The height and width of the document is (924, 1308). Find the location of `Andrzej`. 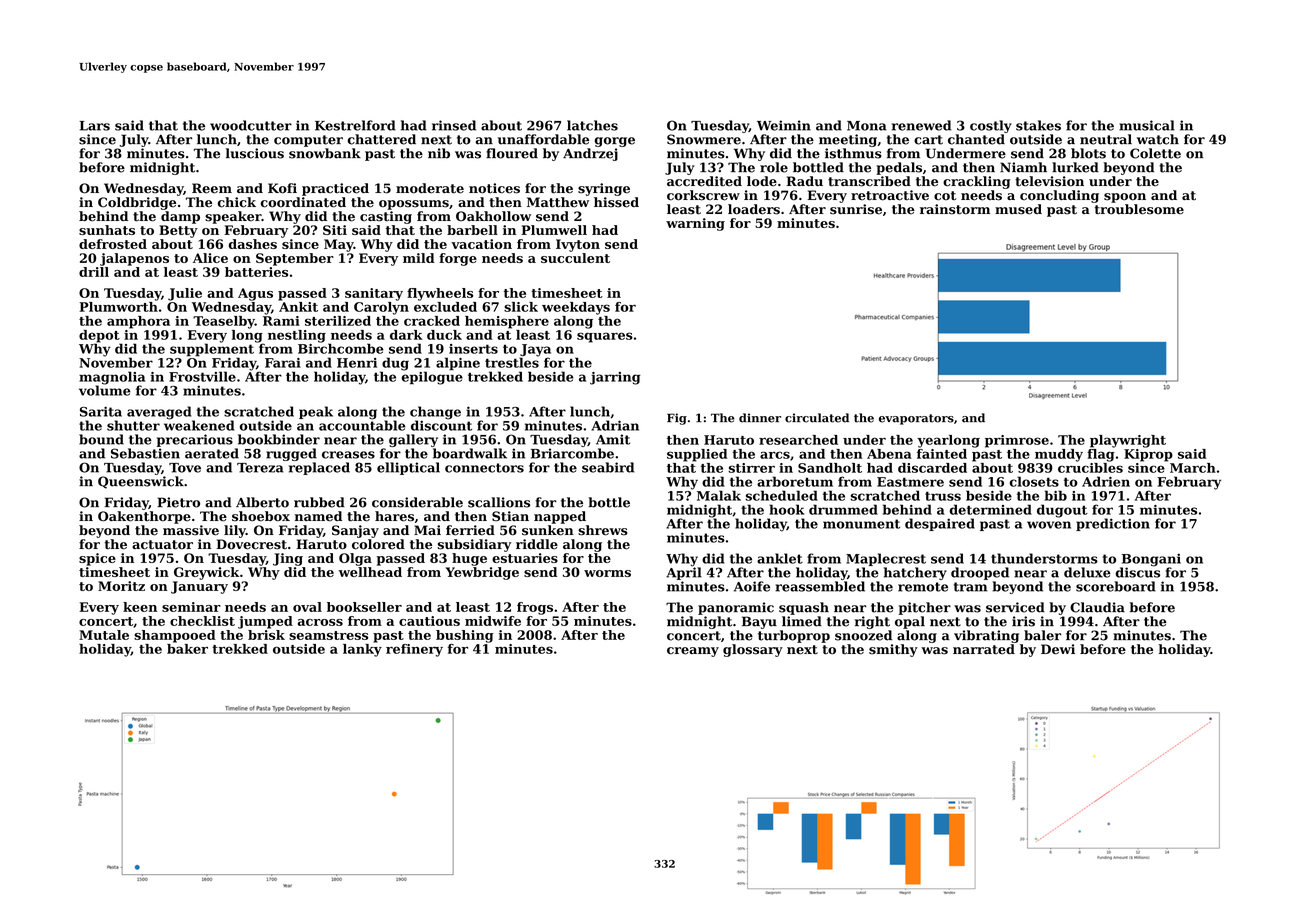

Andrzej is located at coordinates (590, 154).
